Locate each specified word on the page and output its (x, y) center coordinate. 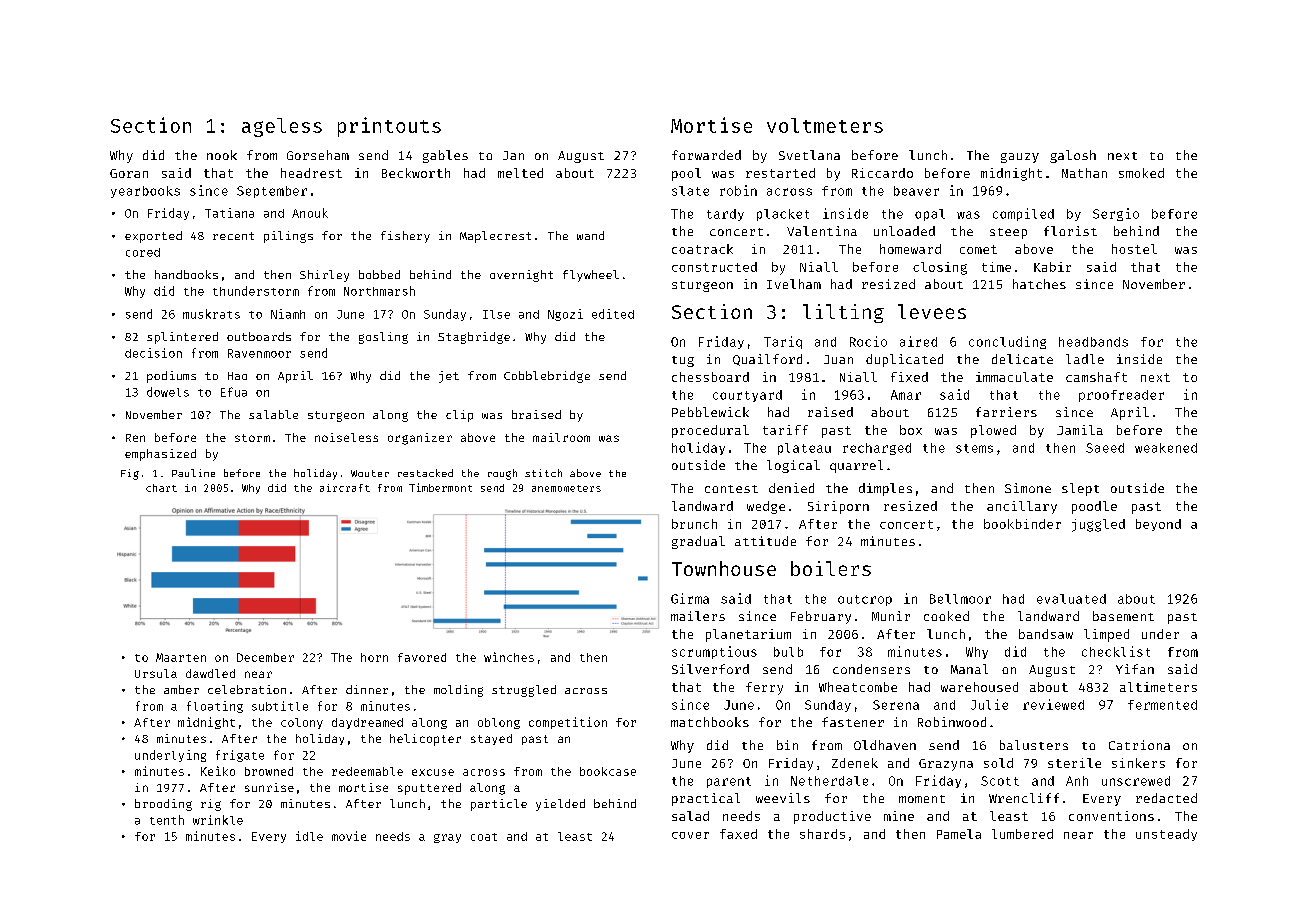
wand (590, 235)
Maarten (181, 657)
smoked (1141, 173)
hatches (1039, 284)
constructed (714, 267)
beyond (1158, 525)
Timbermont (440, 487)
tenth (167, 820)
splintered (182, 338)
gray (447, 838)
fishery (405, 237)
